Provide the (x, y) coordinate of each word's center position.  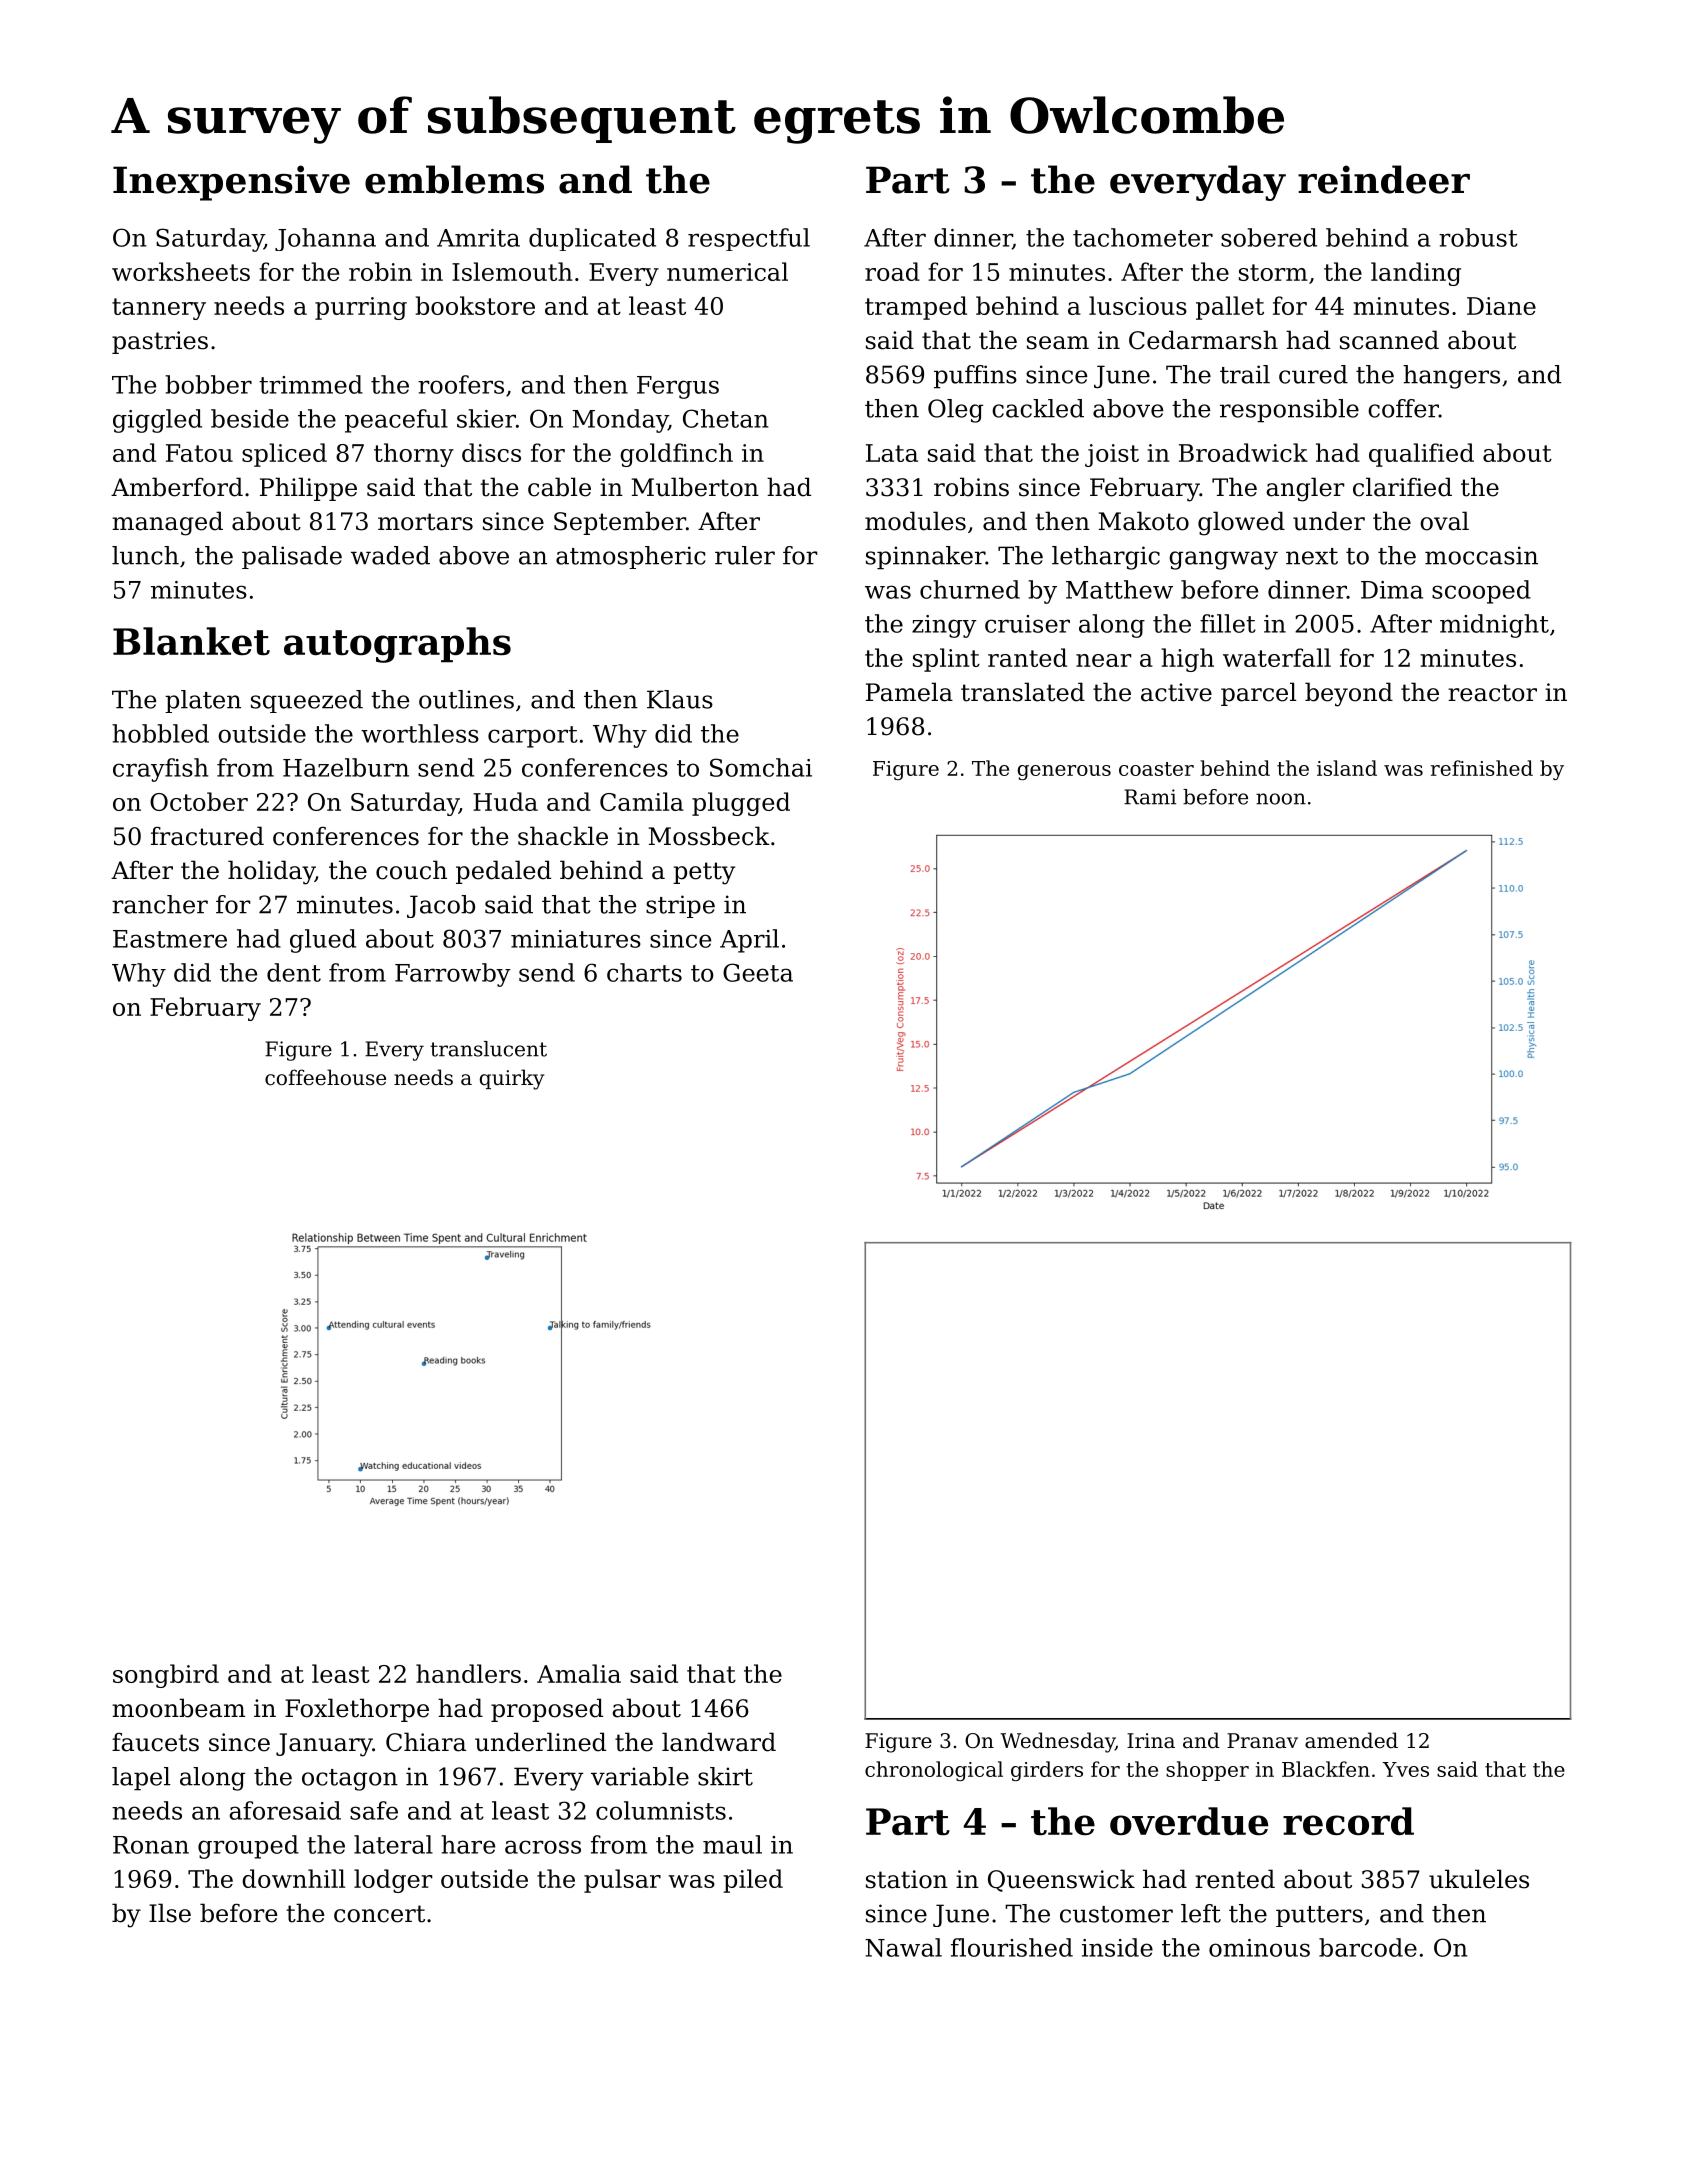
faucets (155, 1742)
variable (640, 1776)
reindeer (1384, 179)
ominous (1259, 1948)
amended (1351, 1740)
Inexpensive (231, 183)
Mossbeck (709, 836)
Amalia (579, 1673)
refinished (1482, 768)
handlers (468, 1673)
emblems (454, 179)
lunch (145, 555)
